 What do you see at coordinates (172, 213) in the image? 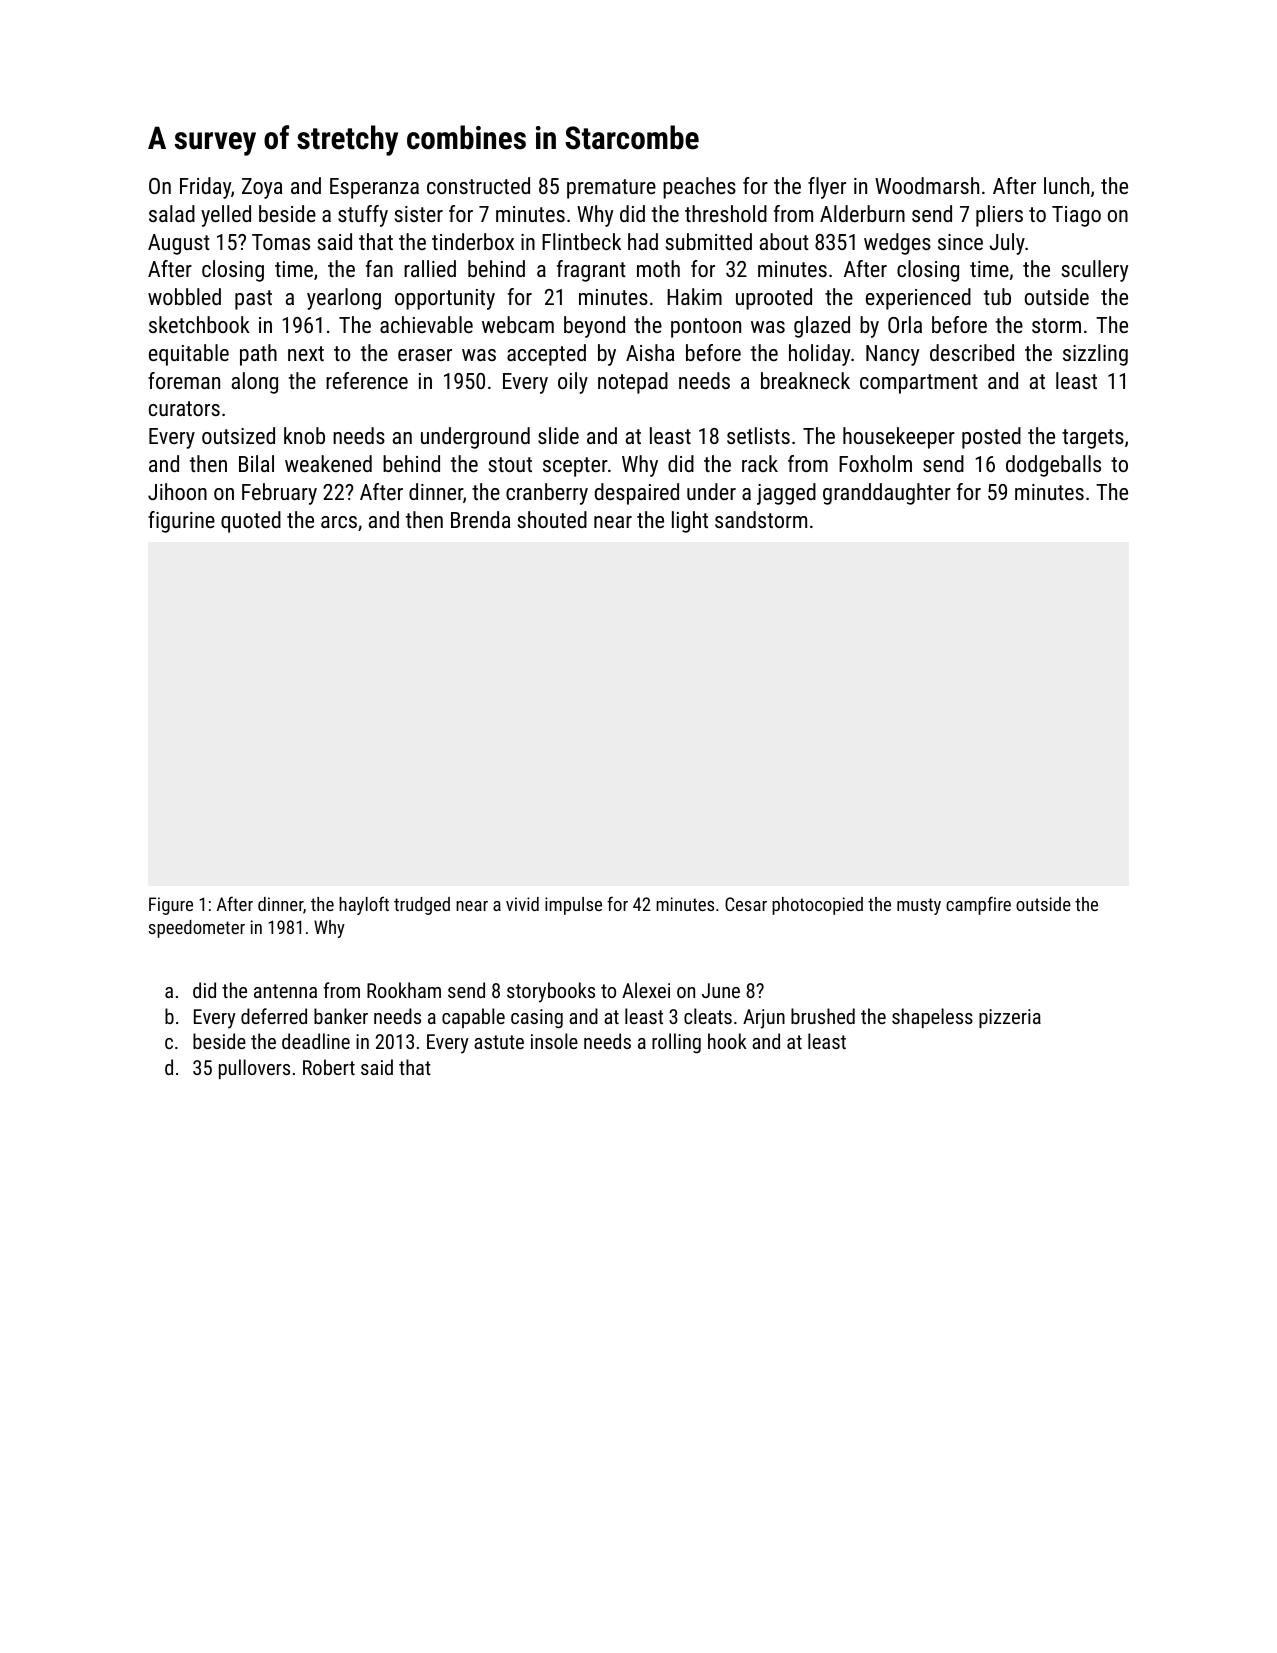
I see `salad` at bounding box center [172, 213].
